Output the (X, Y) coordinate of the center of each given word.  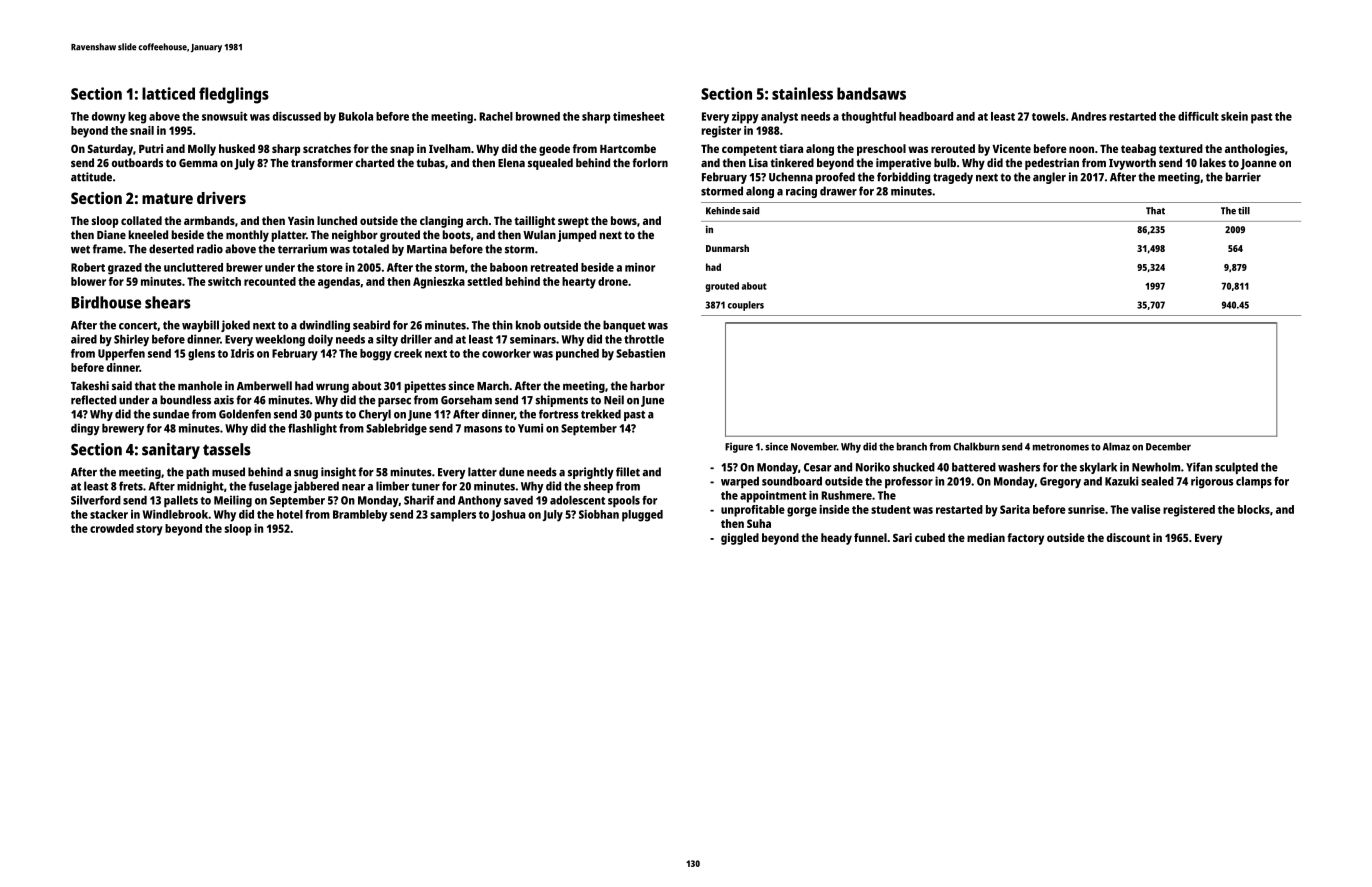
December (1168, 446)
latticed (168, 93)
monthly (247, 236)
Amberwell (264, 385)
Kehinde (723, 211)
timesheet (639, 116)
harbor (647, 385)
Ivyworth (1132, 164)
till (1244, 211)
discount (1128, 537)
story (149, 530)
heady (836, 539)
